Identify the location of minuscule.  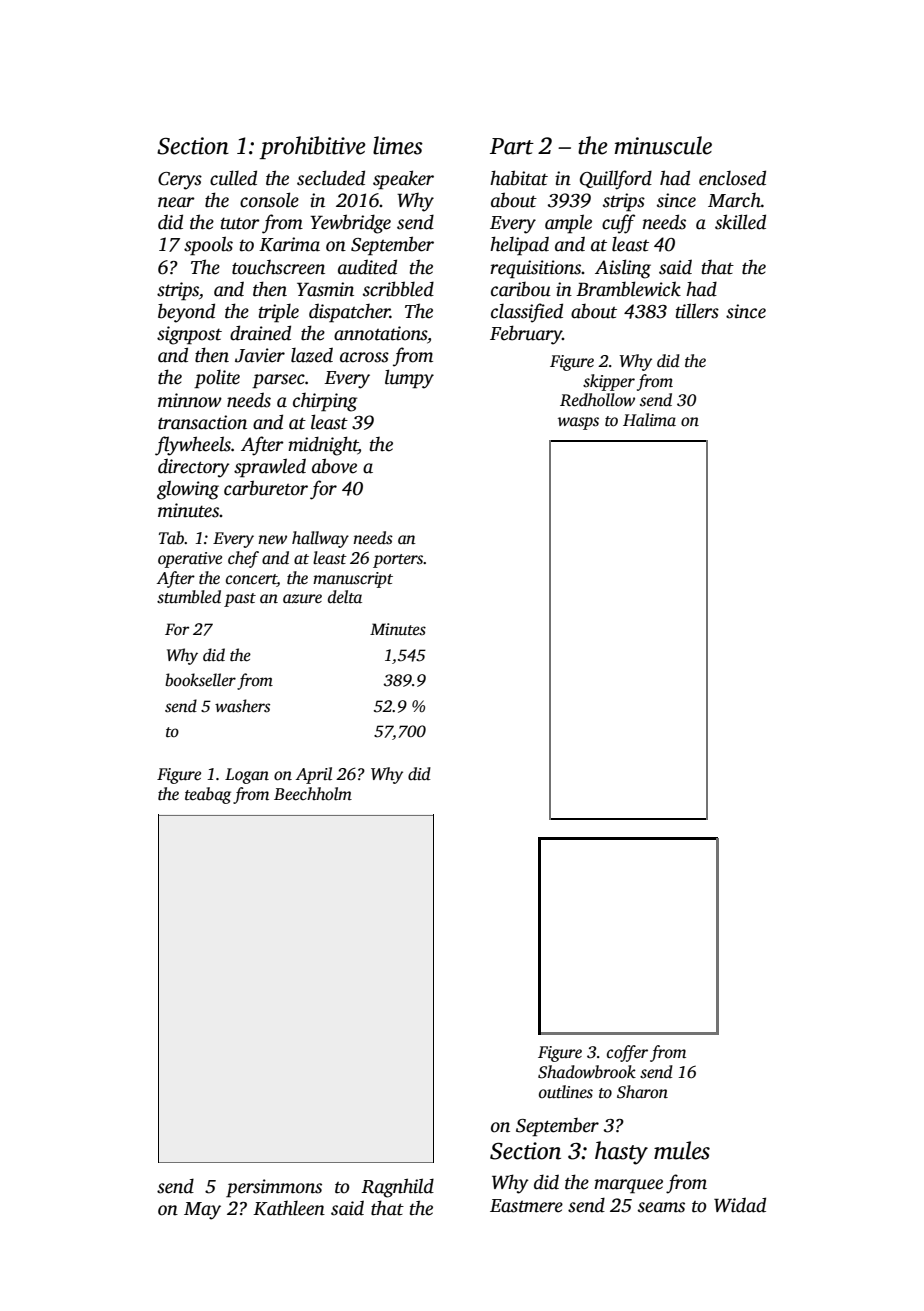
(663, 145).
